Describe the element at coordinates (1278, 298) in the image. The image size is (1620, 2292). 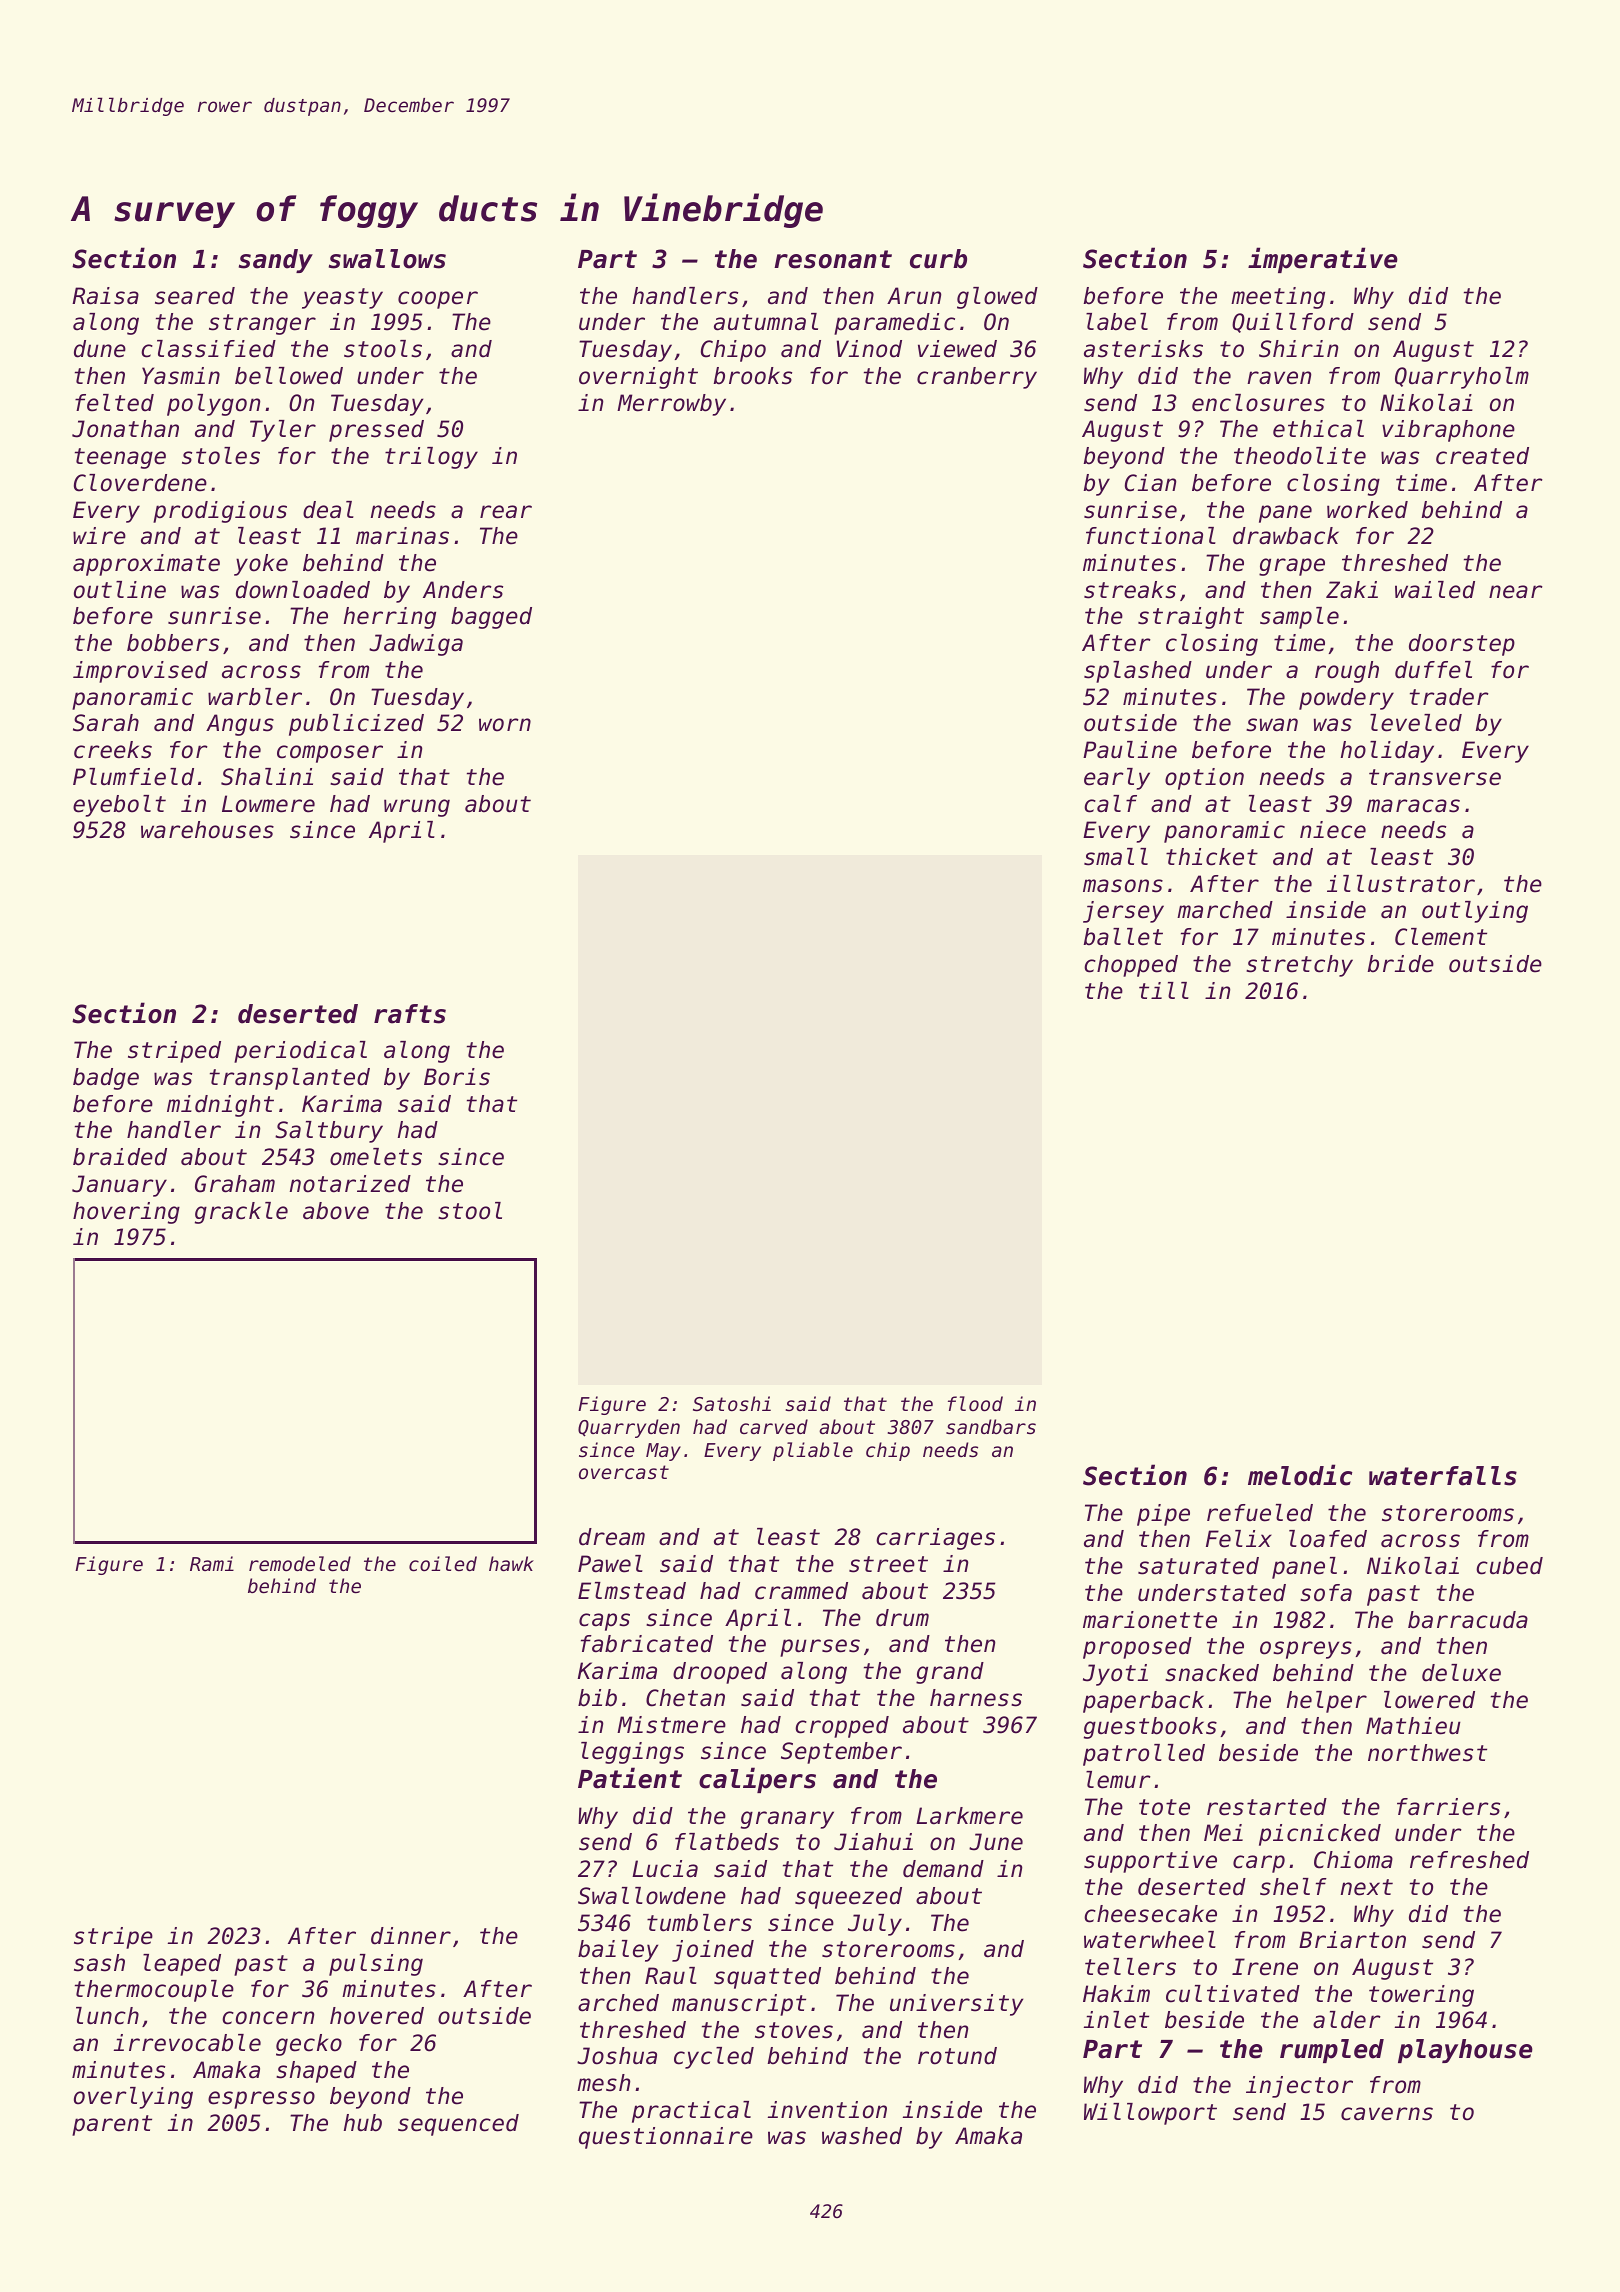
I see `meeting` at that location.
